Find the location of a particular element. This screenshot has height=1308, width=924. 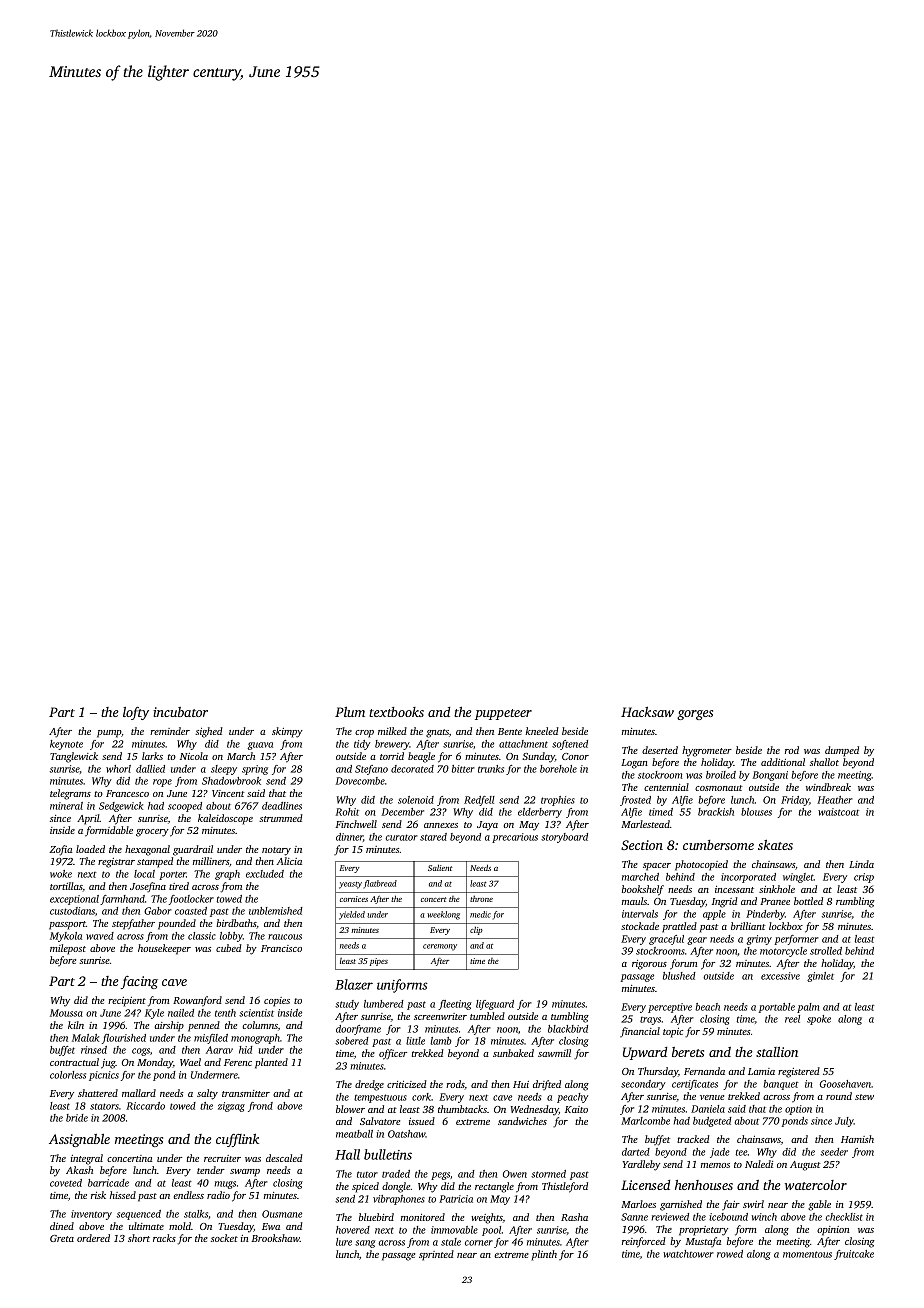

socket is located at coordinates (224, 1238).
